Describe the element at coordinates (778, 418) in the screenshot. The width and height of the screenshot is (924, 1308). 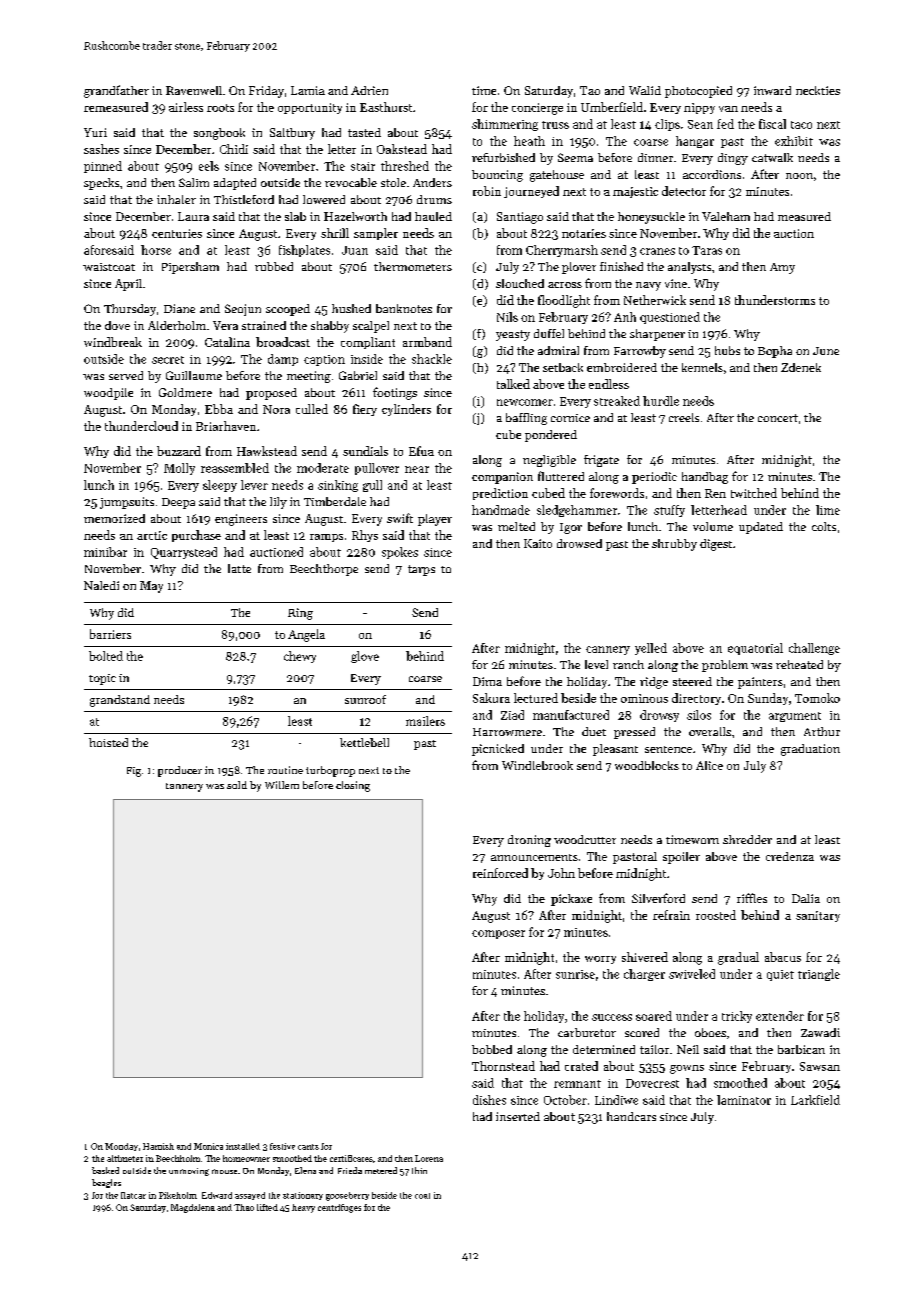
I see `concert` at that location.
